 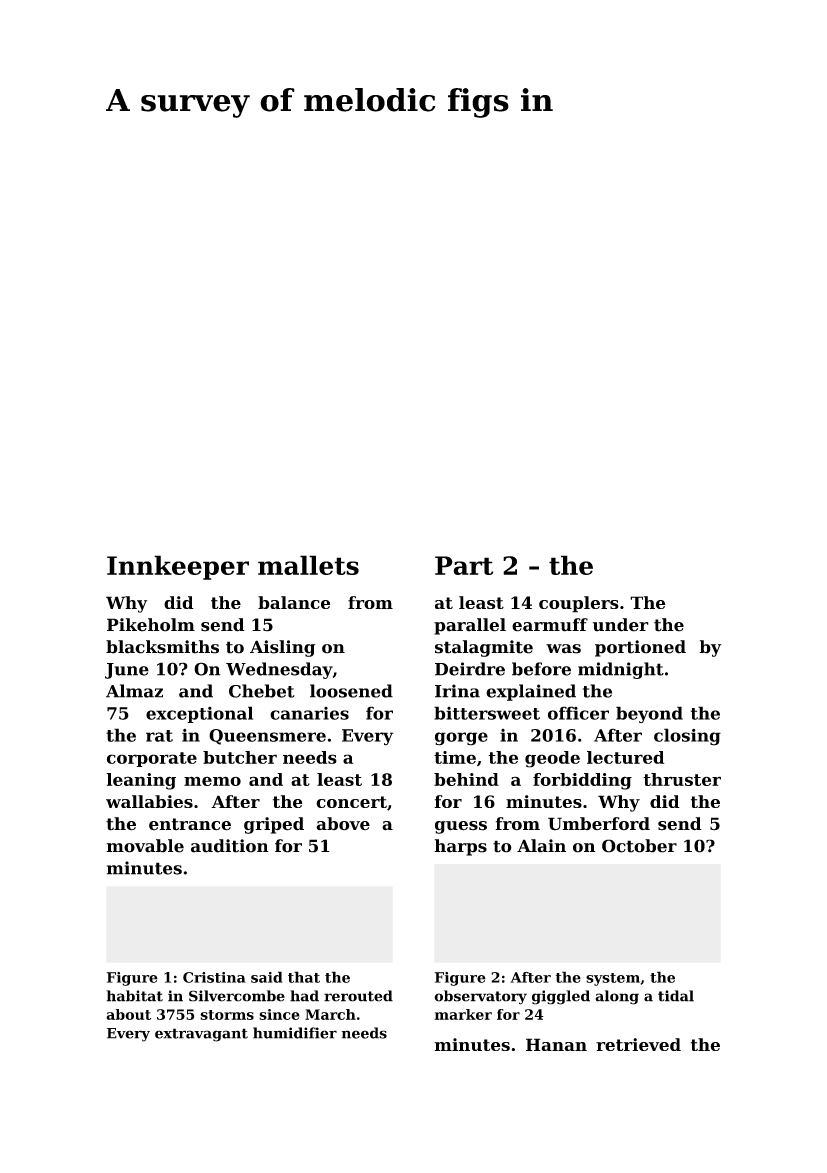 What do you see at coordinates (127, 671) in the screenshot?
I see `June` at bounding box center [127, 671].
